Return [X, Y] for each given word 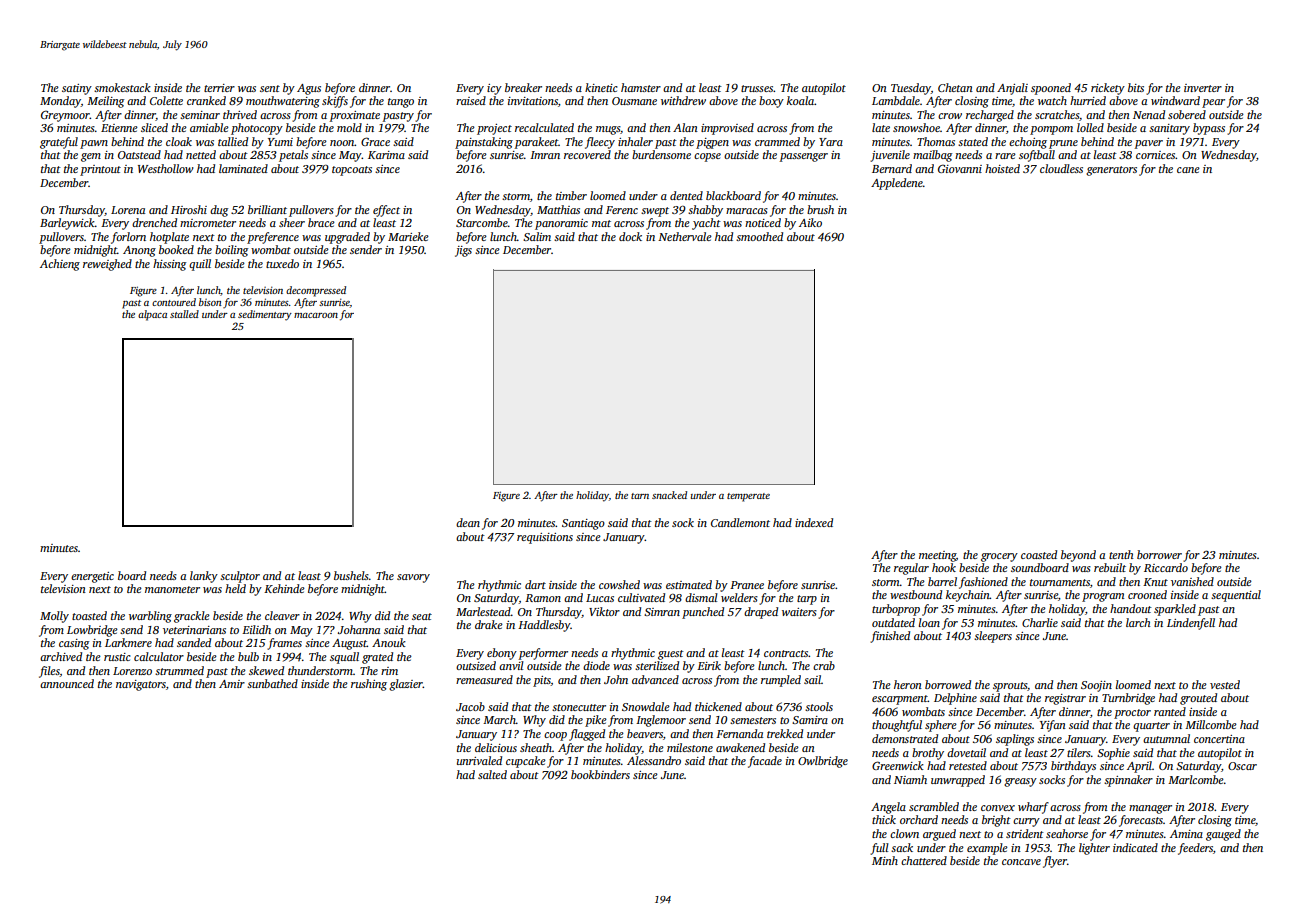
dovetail [966, 752]
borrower [1159, 554]
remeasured [484, 679]
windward [1175, 100]
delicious [496, 747]
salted [492, 774]
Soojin [1096, 686]
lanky [204, 577]
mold [349, 127]
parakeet [537, 143]
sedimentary [265, 315]
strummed [179, 670]
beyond [1078, 556]
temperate [748, 497]
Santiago [583, 524]
